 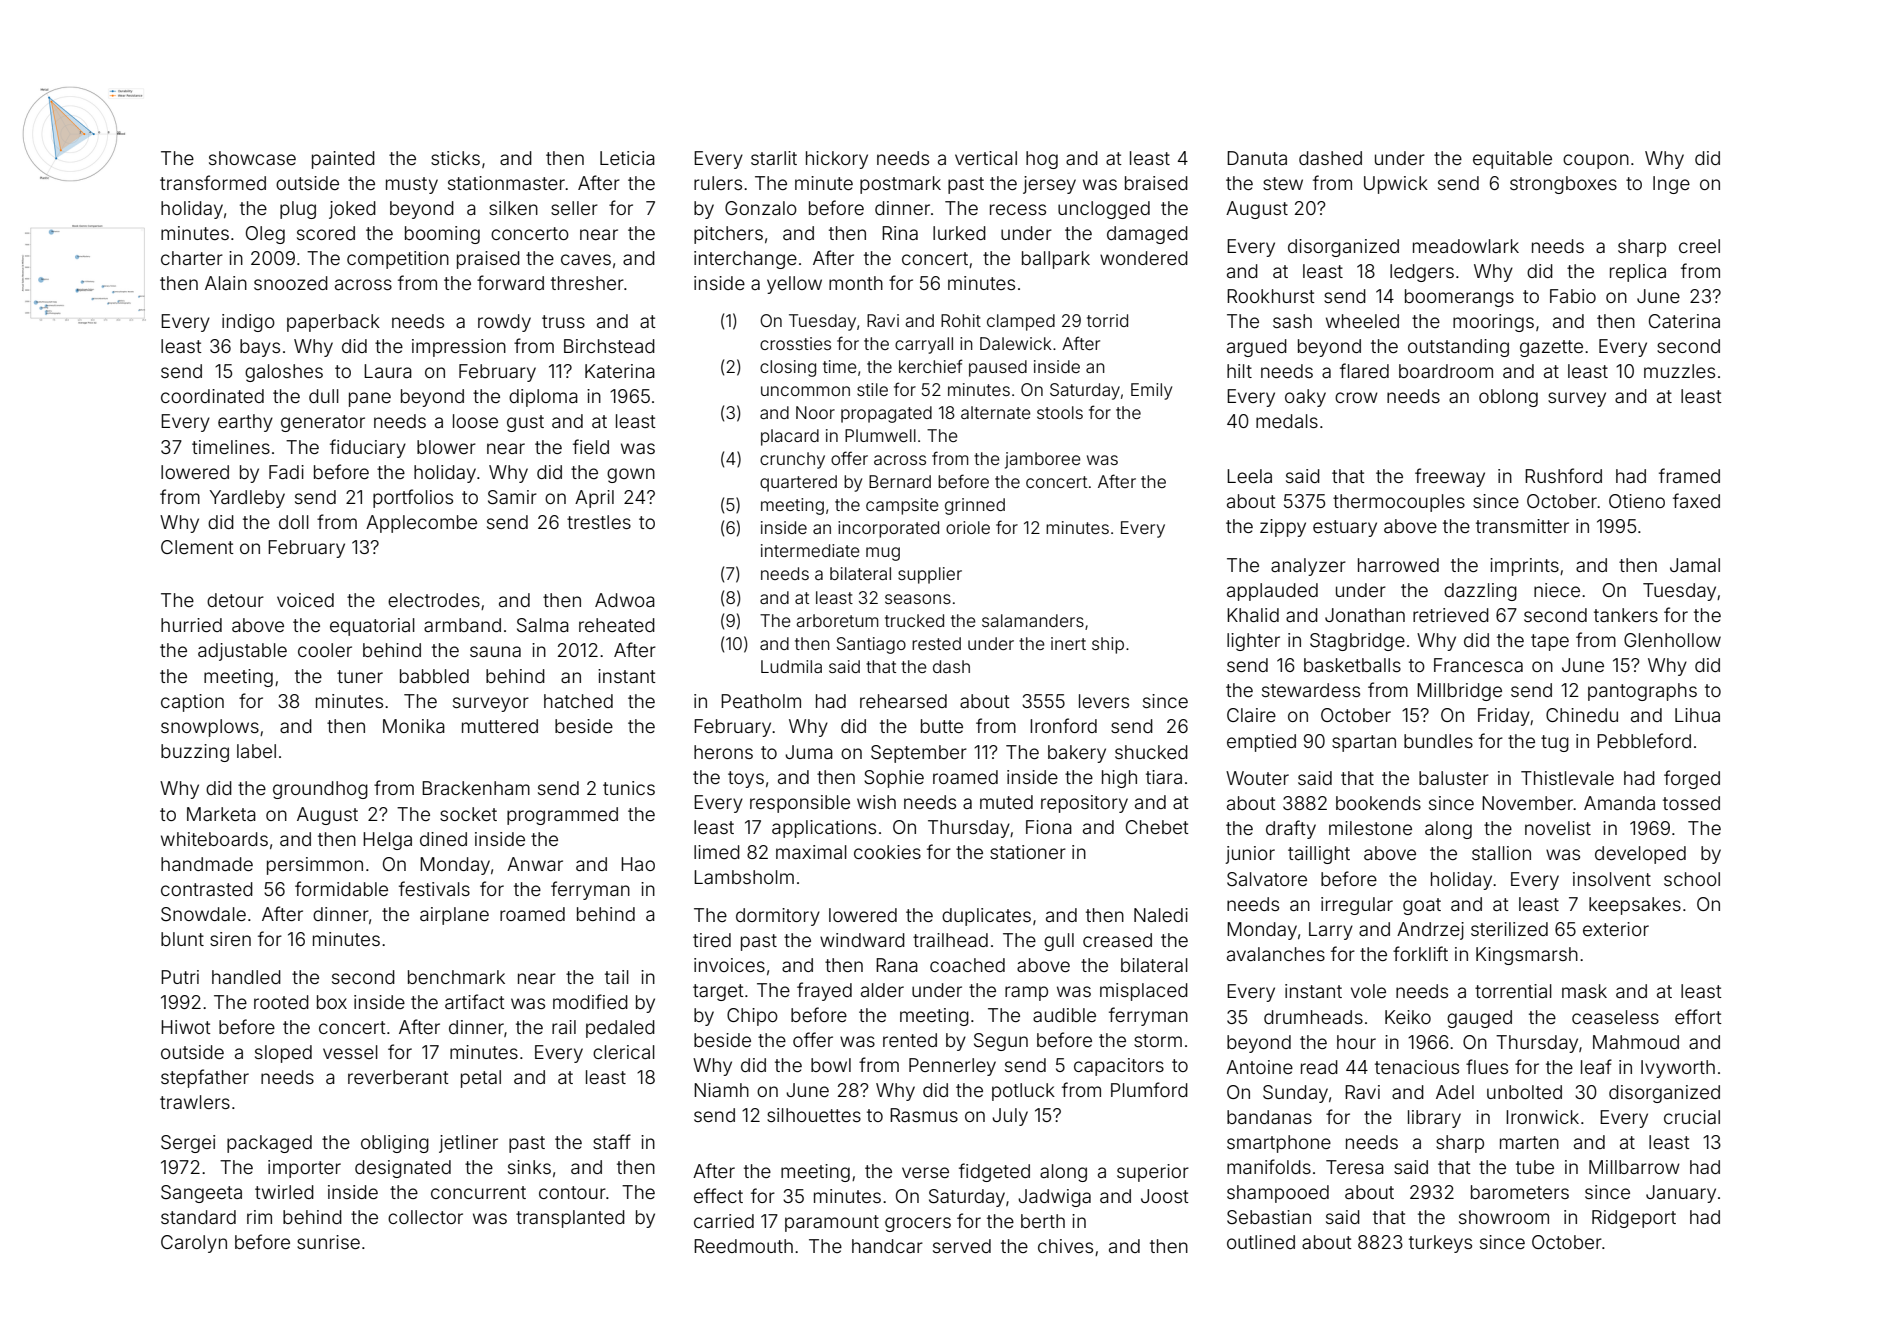 What do you see at coordinates (570, 1219) in the screenshot?
I see `transplanted` at bounding box center [570, 1219].
